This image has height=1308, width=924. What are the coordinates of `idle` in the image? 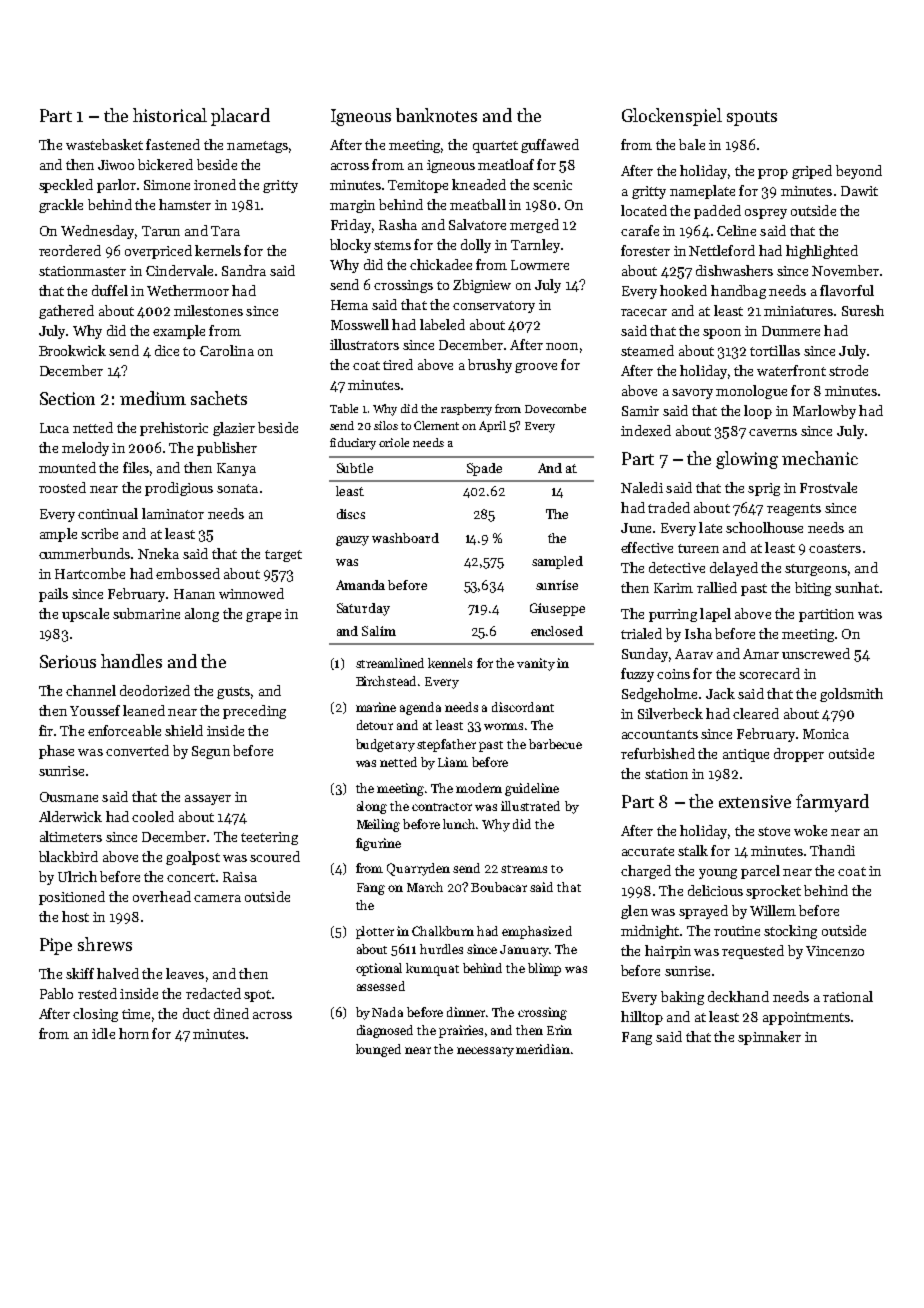 It's located at (103, 1033).
